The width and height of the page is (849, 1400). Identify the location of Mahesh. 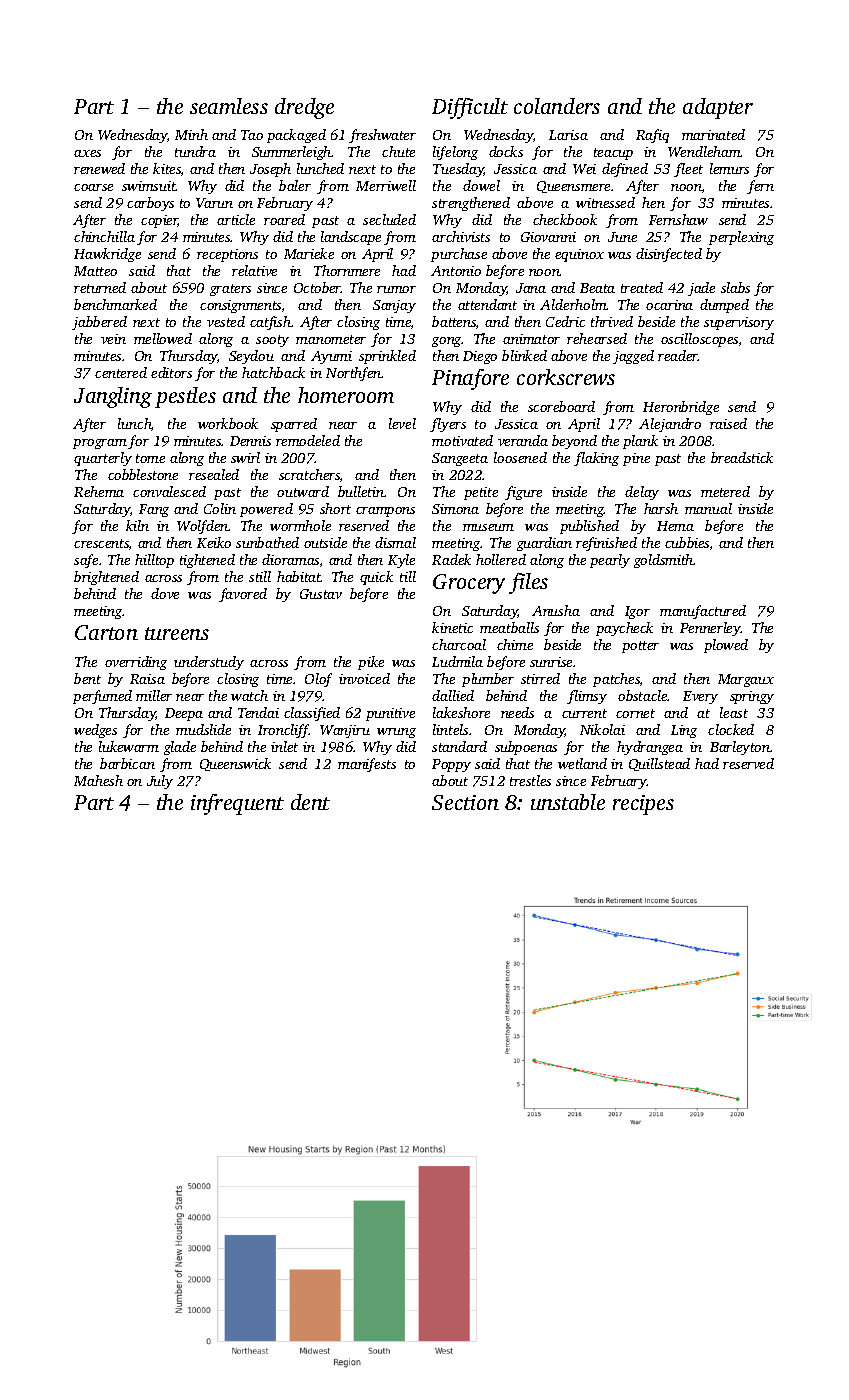
(98, 780).
